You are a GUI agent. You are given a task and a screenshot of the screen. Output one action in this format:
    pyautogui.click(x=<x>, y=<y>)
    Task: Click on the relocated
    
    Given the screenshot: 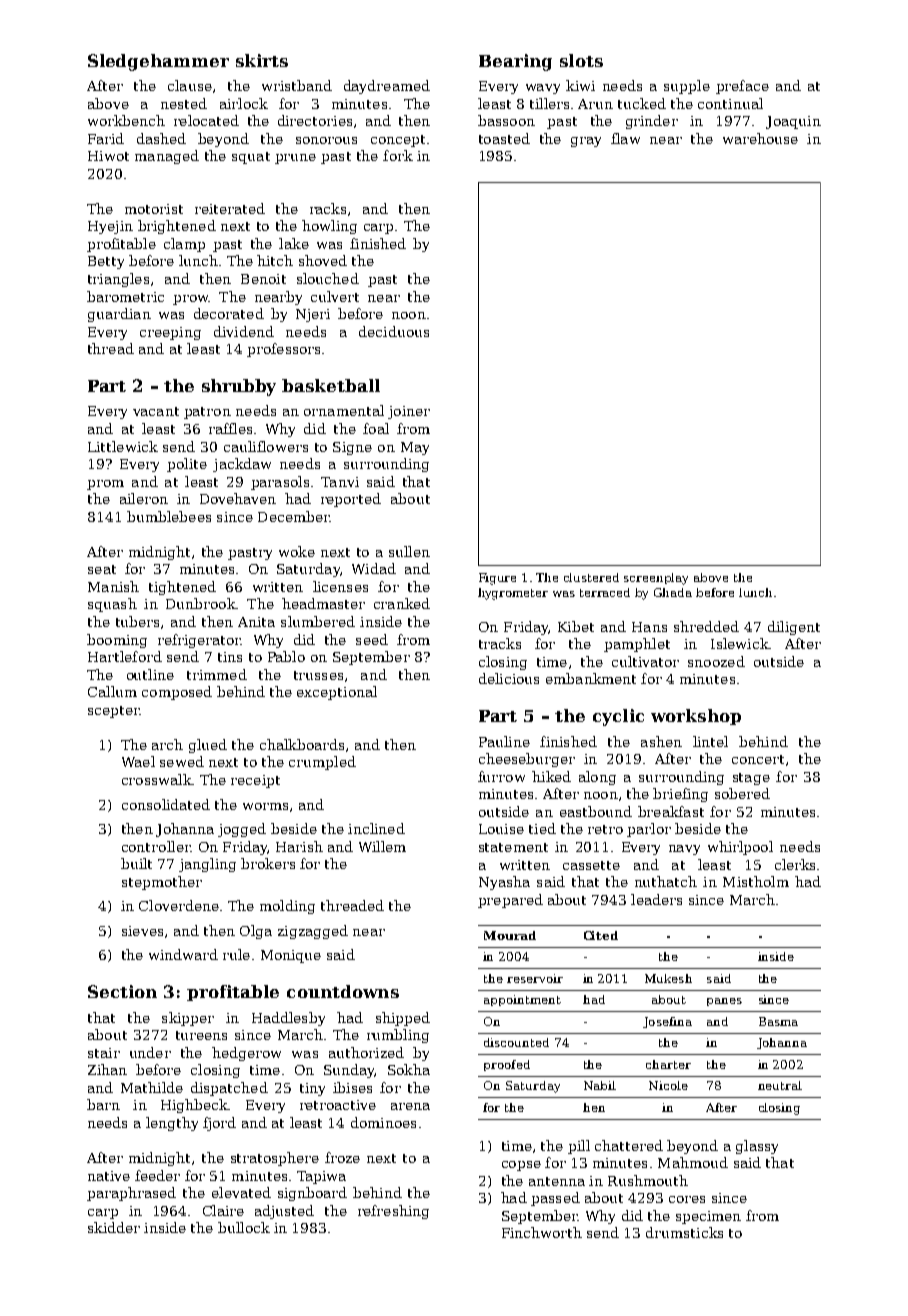 What is the action you would take?
    pyautogui.click(x=206, y=120)
